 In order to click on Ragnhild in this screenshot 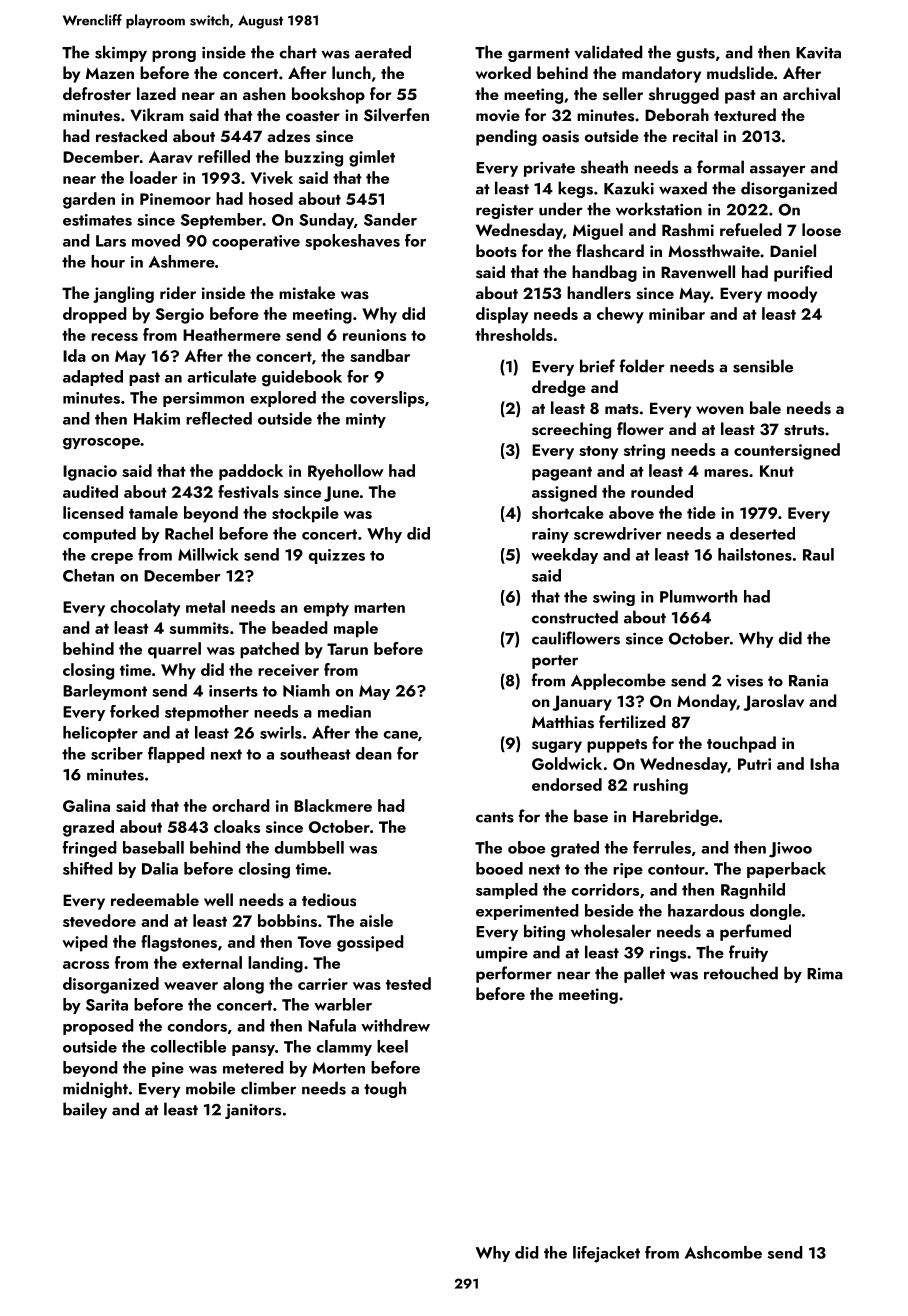, I will do `click(753, 891)`.
